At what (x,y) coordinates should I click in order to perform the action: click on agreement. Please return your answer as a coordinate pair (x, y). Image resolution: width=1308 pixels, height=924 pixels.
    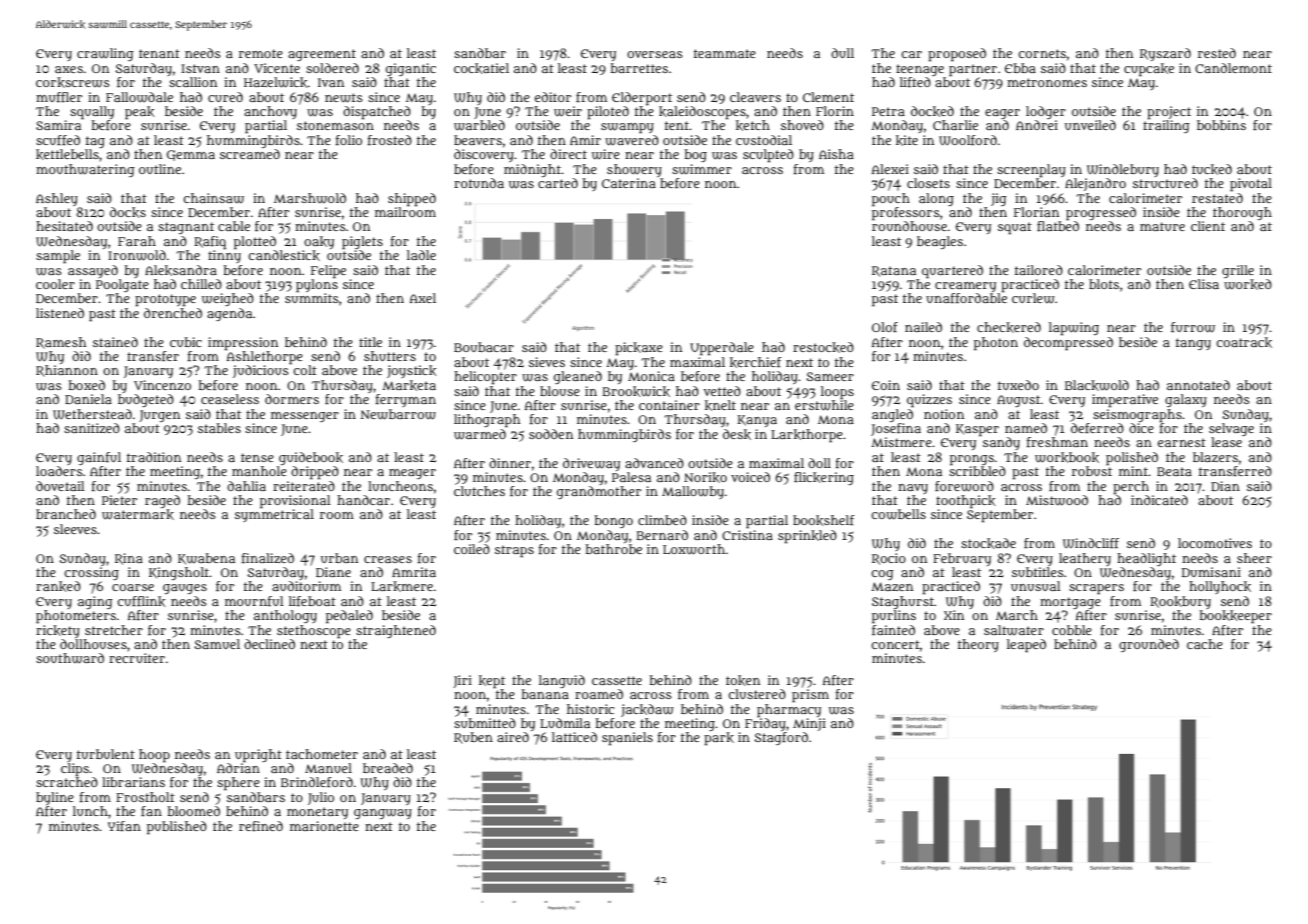
    Looking at the image, I should click on (322, 55).
